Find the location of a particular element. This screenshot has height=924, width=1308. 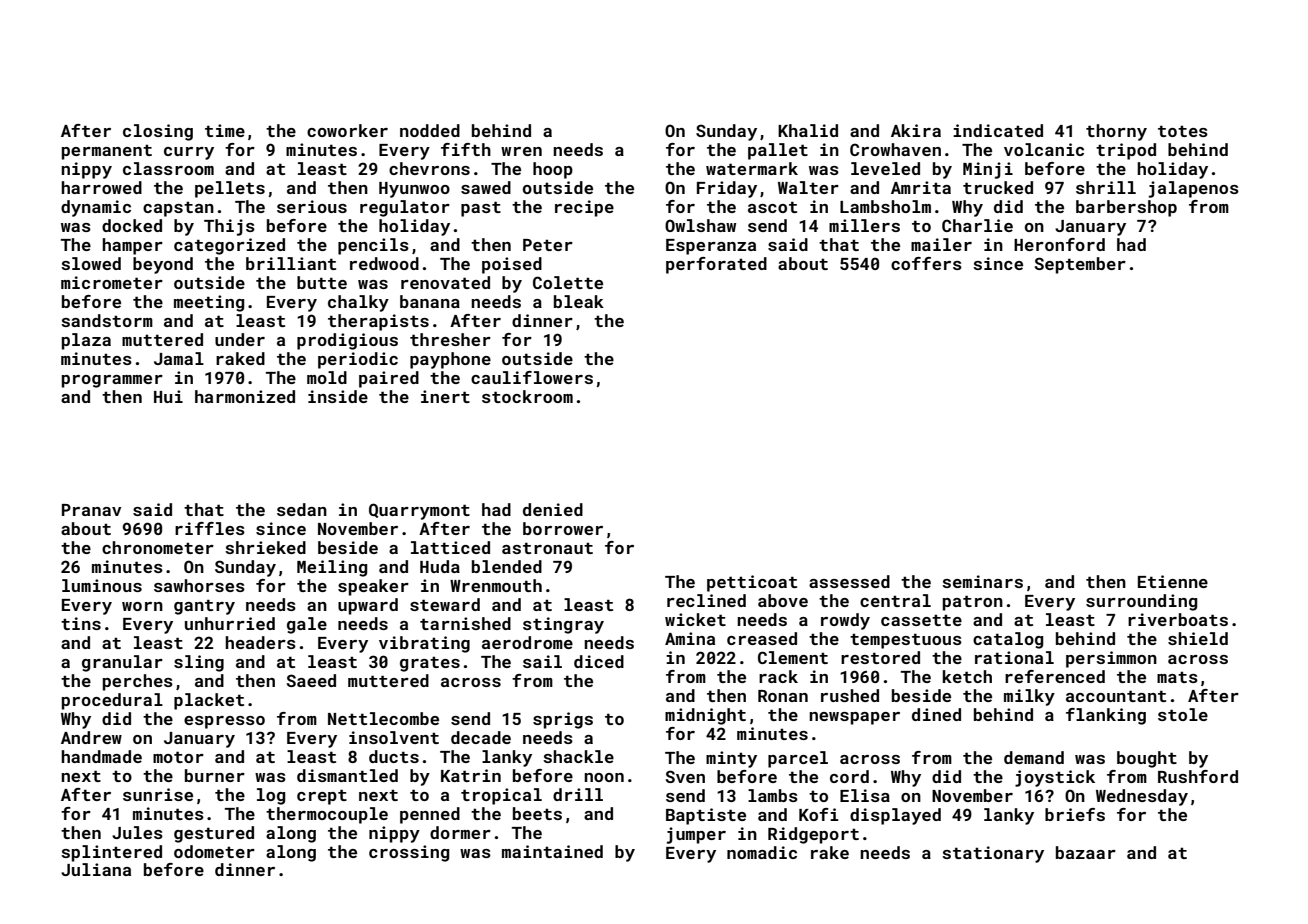

cauliflowers is located at coordinates (532, 377).
